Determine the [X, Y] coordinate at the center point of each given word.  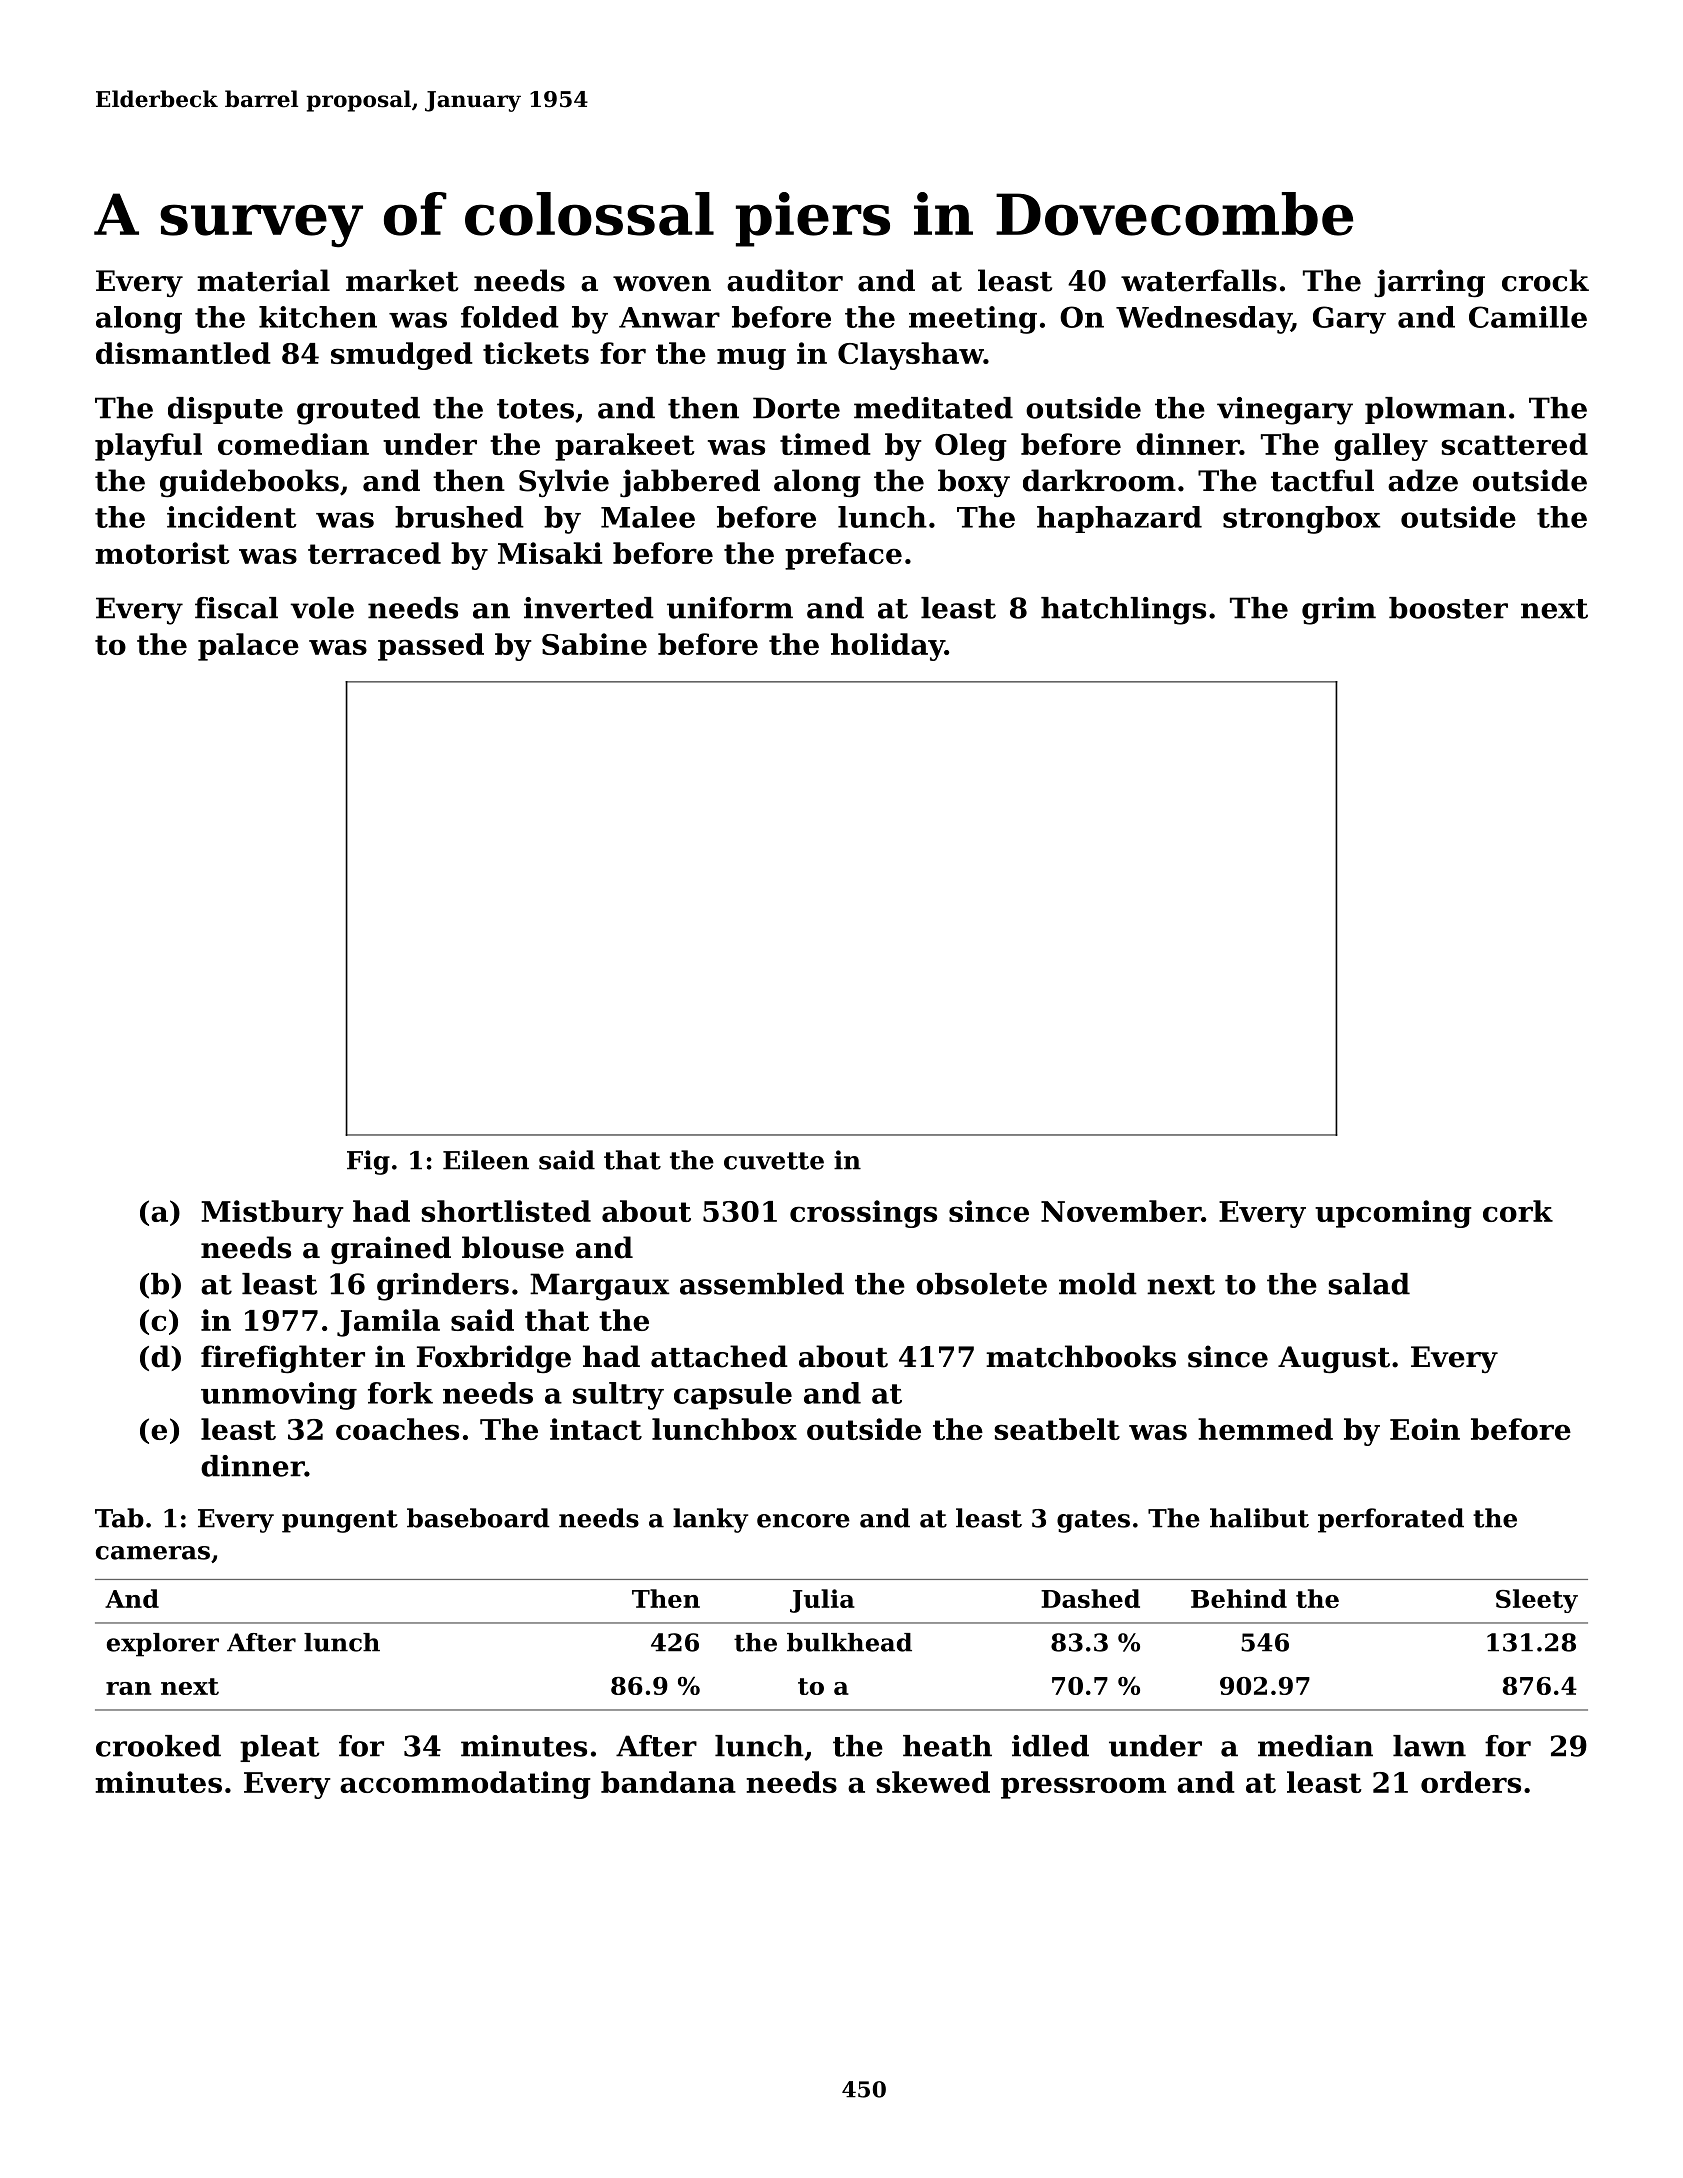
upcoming [1393, 1214]
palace [248, 647]
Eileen [486, 1160]
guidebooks [249, 483]
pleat [280, 1748]
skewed [933, 1782]
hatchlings [1123, 611]
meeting [973, 320]
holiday [888, 647]
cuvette [774, 1161]
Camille [1528, 317]
